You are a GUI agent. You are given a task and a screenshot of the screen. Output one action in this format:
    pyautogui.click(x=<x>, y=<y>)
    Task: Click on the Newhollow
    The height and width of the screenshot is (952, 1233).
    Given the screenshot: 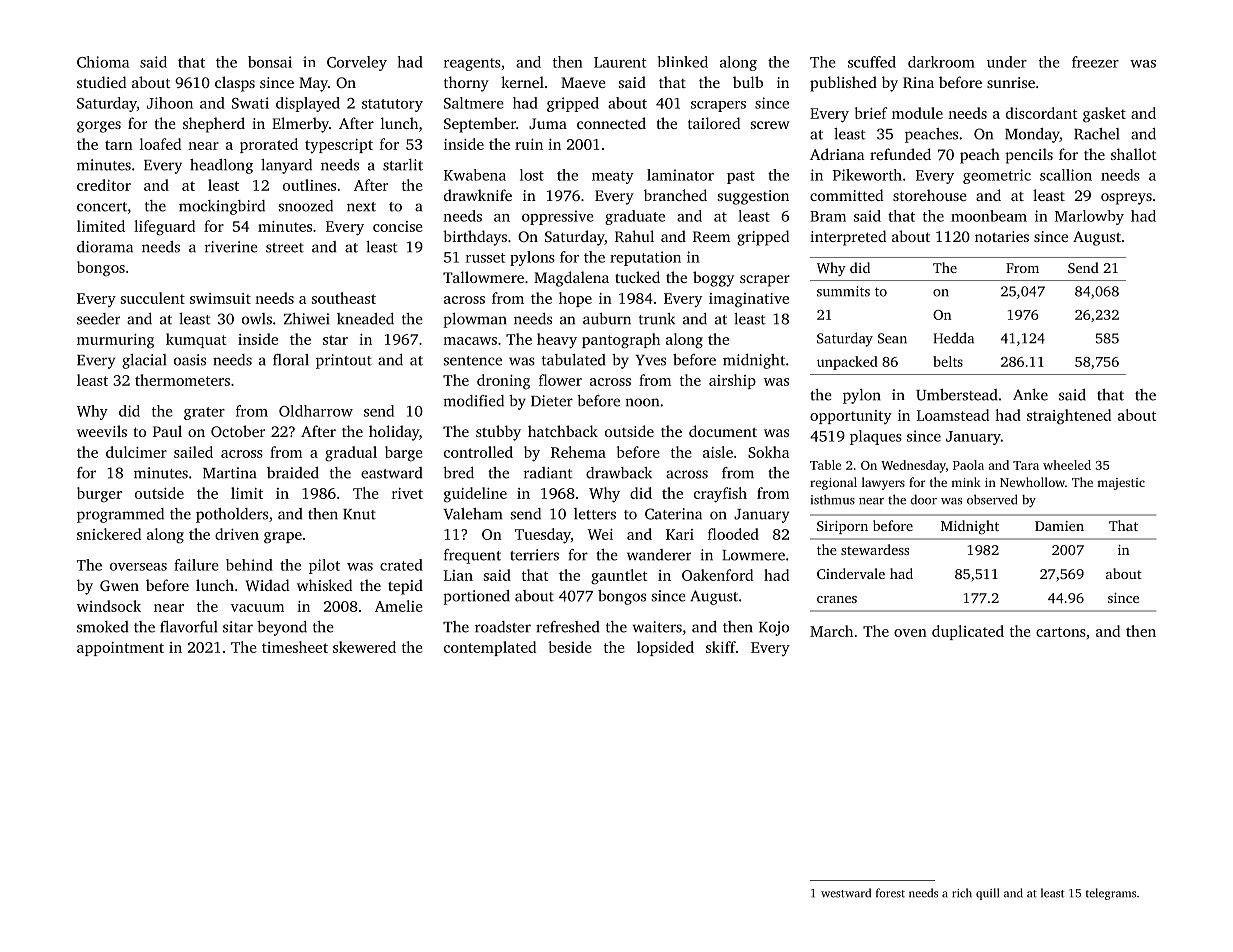 What is the action you would take?
    pyautogui.click(x=1032, y=482)
